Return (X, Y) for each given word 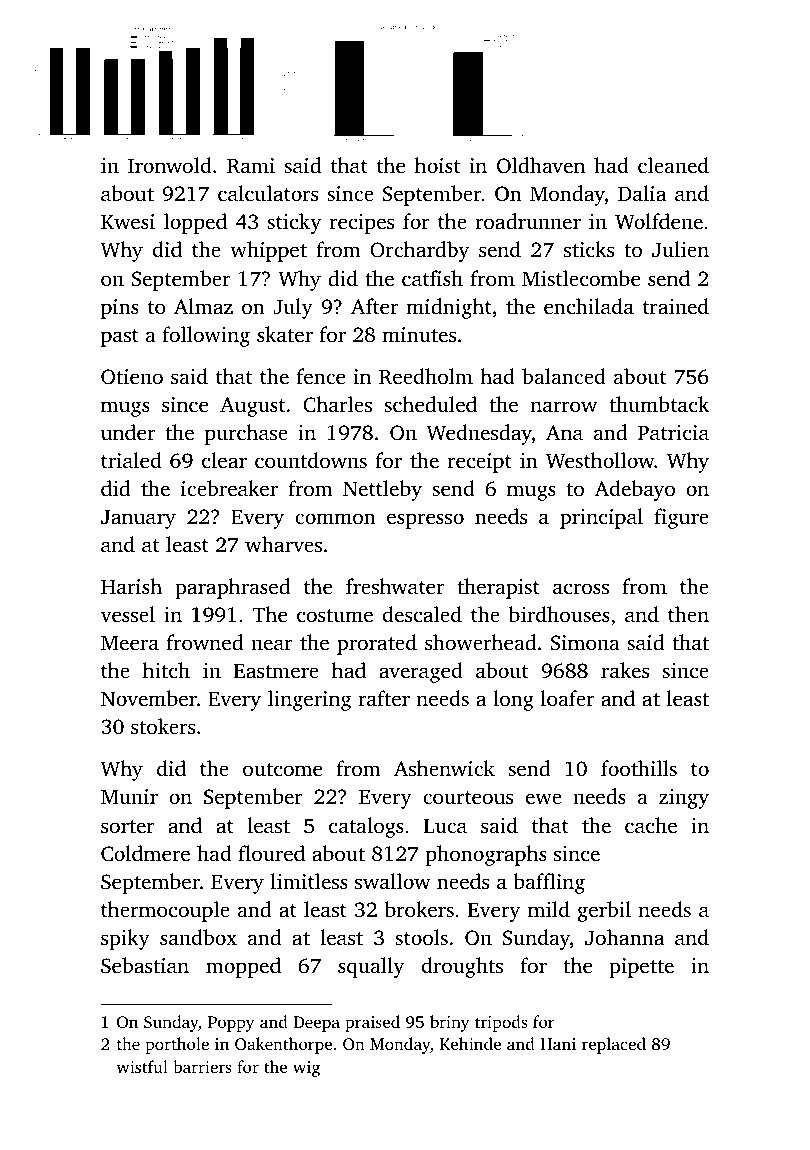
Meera (130, 642)
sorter (128, 826)
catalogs (366, 827)
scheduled (430, 404)
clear (224, 460)
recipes (362, 224)
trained (676, 306)
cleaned (673, 165)
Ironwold (170, 165)
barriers (202, 1066)
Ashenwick (444, 768)
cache (651, 825)
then (688, 614)
